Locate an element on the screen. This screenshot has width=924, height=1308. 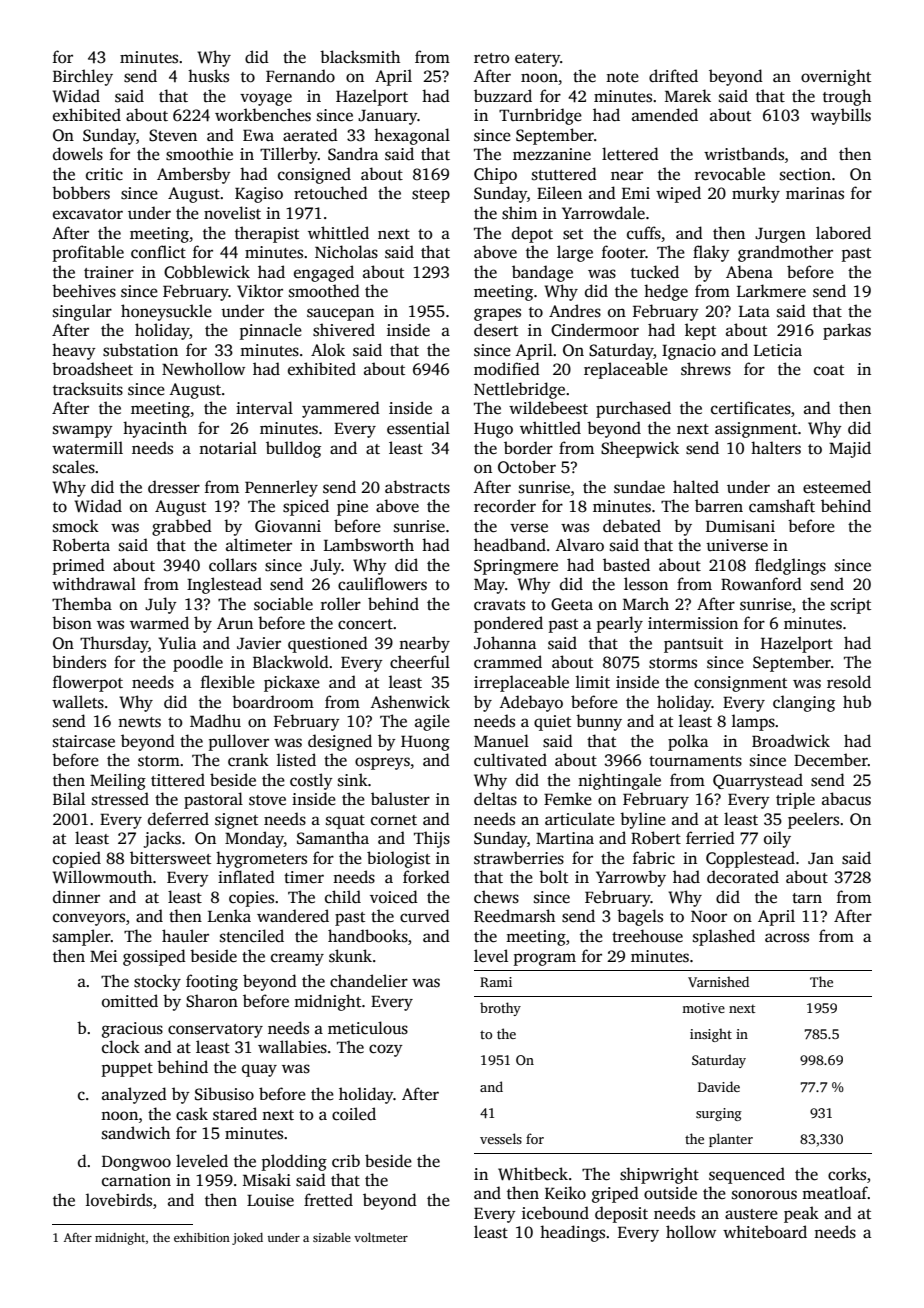
primed is located at coordinates (79, 566).
